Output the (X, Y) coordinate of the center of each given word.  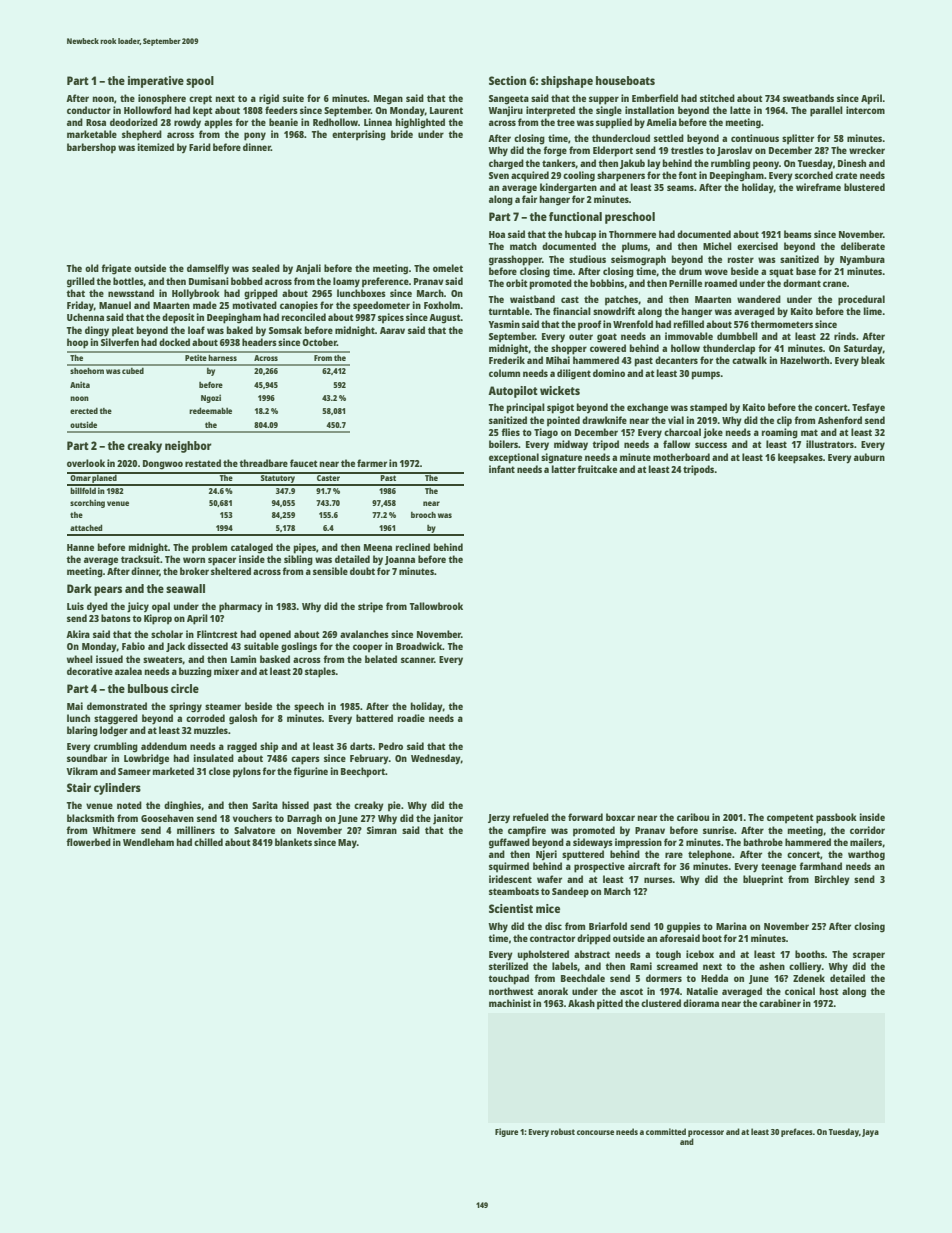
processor (706, 1133)
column (504, 373)
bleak (873, 360)
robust (563, 1131)
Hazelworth (804, 360)
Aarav (392, 330)
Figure (506, 1132)
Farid (200, 147)
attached (86, 527)
